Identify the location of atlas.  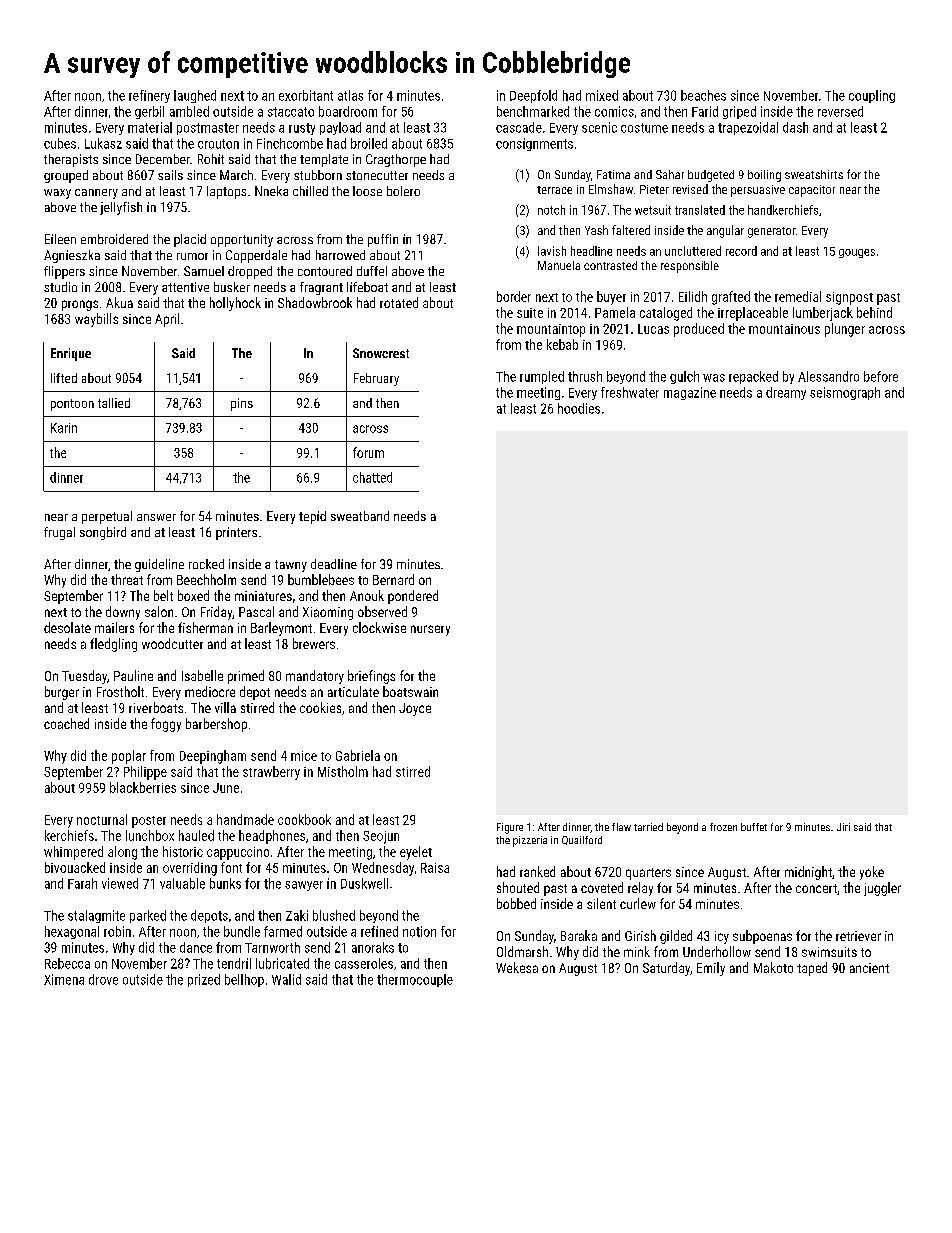
(350, 95).
